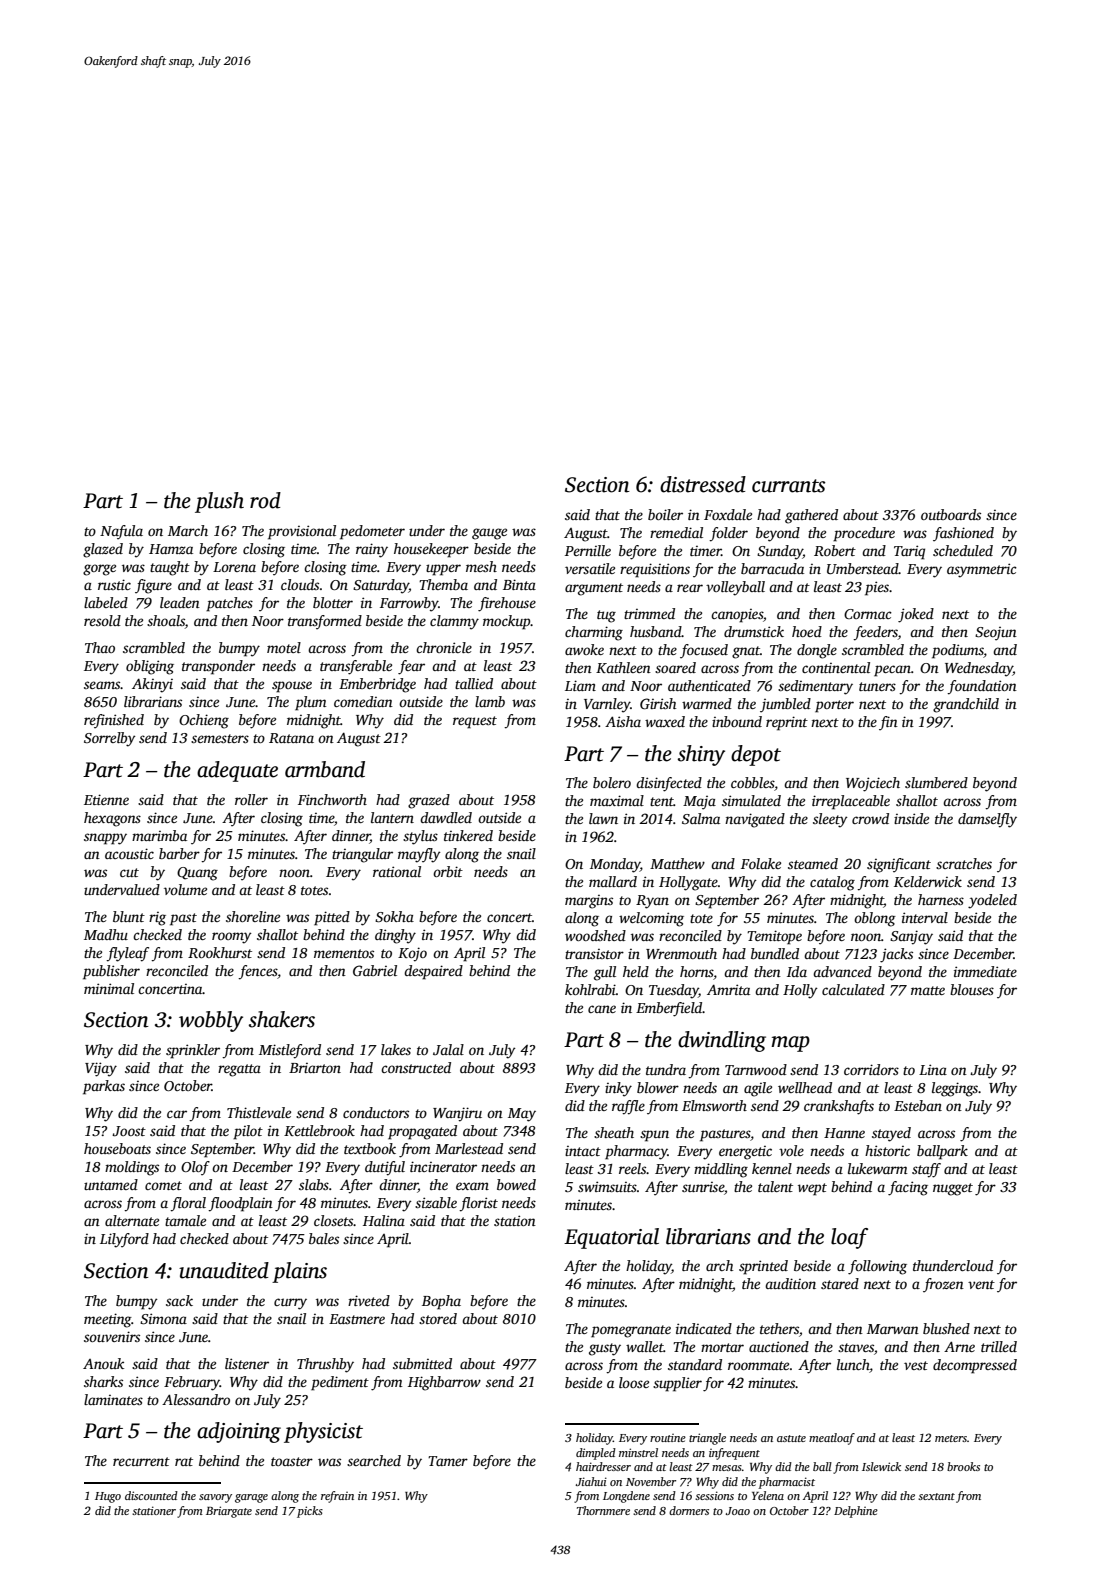 Image resolution: width=1101 pixels, height=1594 pixels. What do you see at coordinates (229, 1512) in the screenshot?
I see `Briargate` at bounding box center [229, 1512].
